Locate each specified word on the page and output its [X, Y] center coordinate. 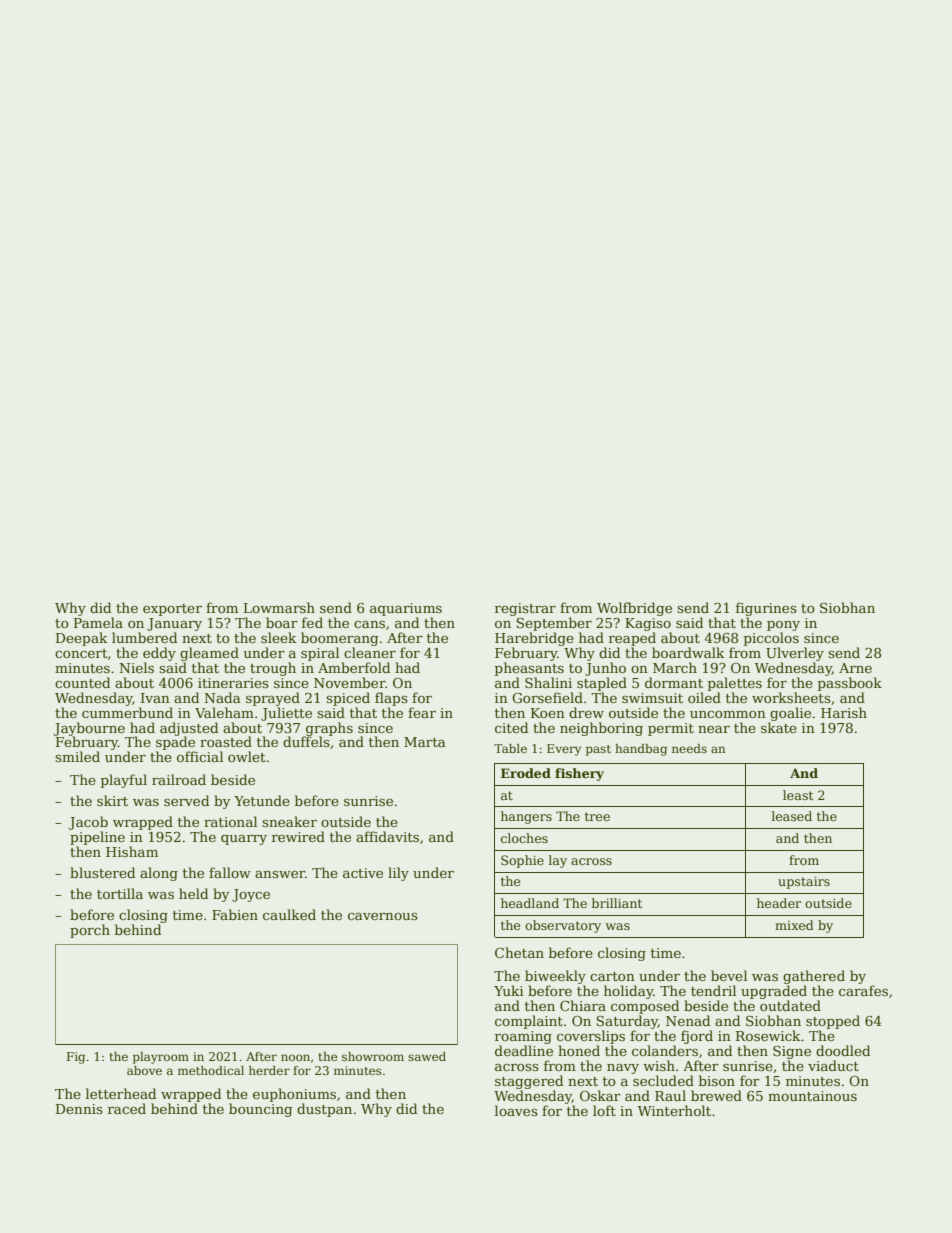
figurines [766, 609]
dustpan [324, 1110]
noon [295, 1057]
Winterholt [674, 1110]
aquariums [406, 609]
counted [82, 682]
